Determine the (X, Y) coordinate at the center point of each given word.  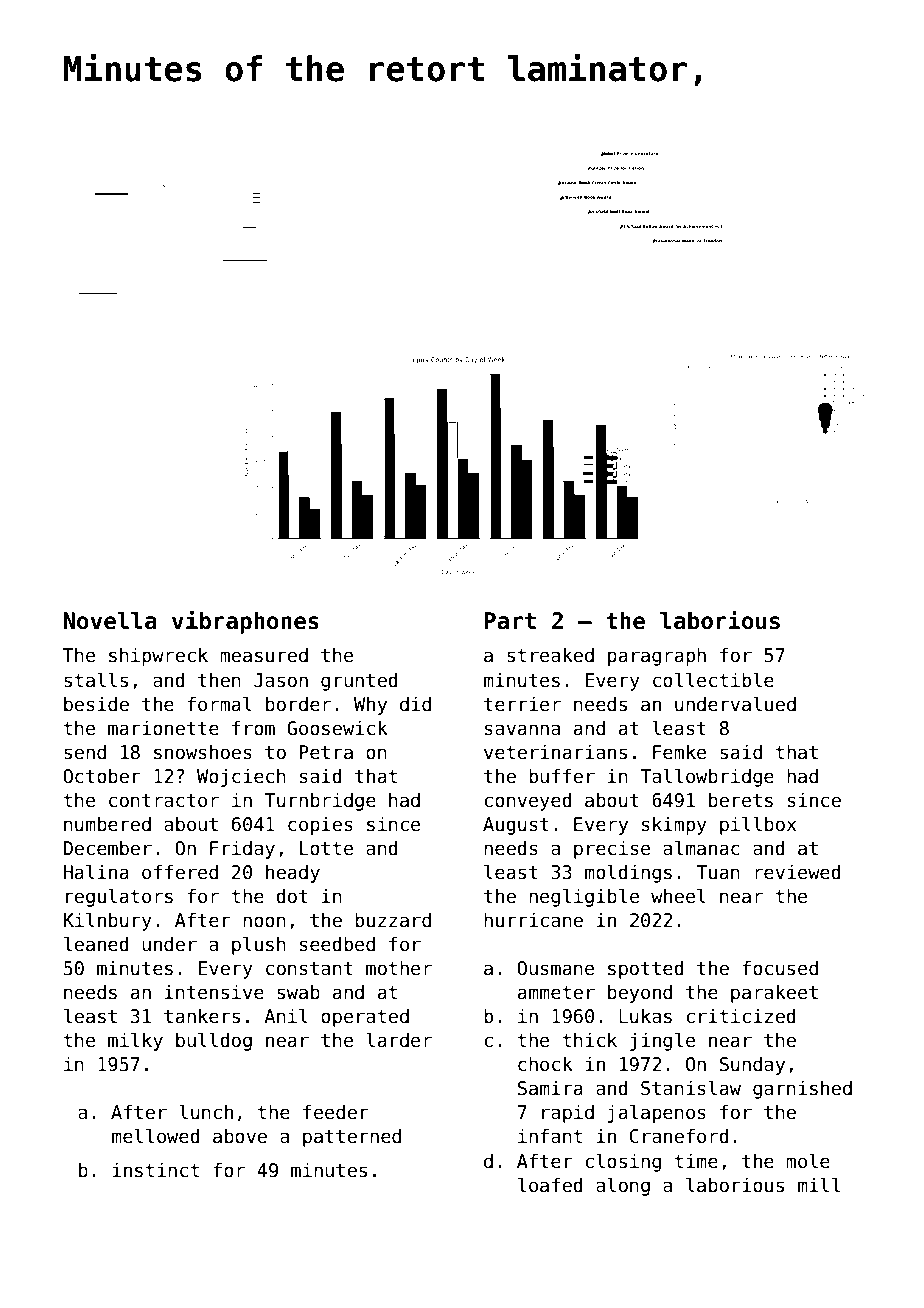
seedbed (337, 944)
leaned (96, 944)
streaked (550, 655)
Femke (679, 752)
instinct (155, 1170)
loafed (550, 1185)
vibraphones (245, 622)
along (623, 1186)
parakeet (774, 993)
